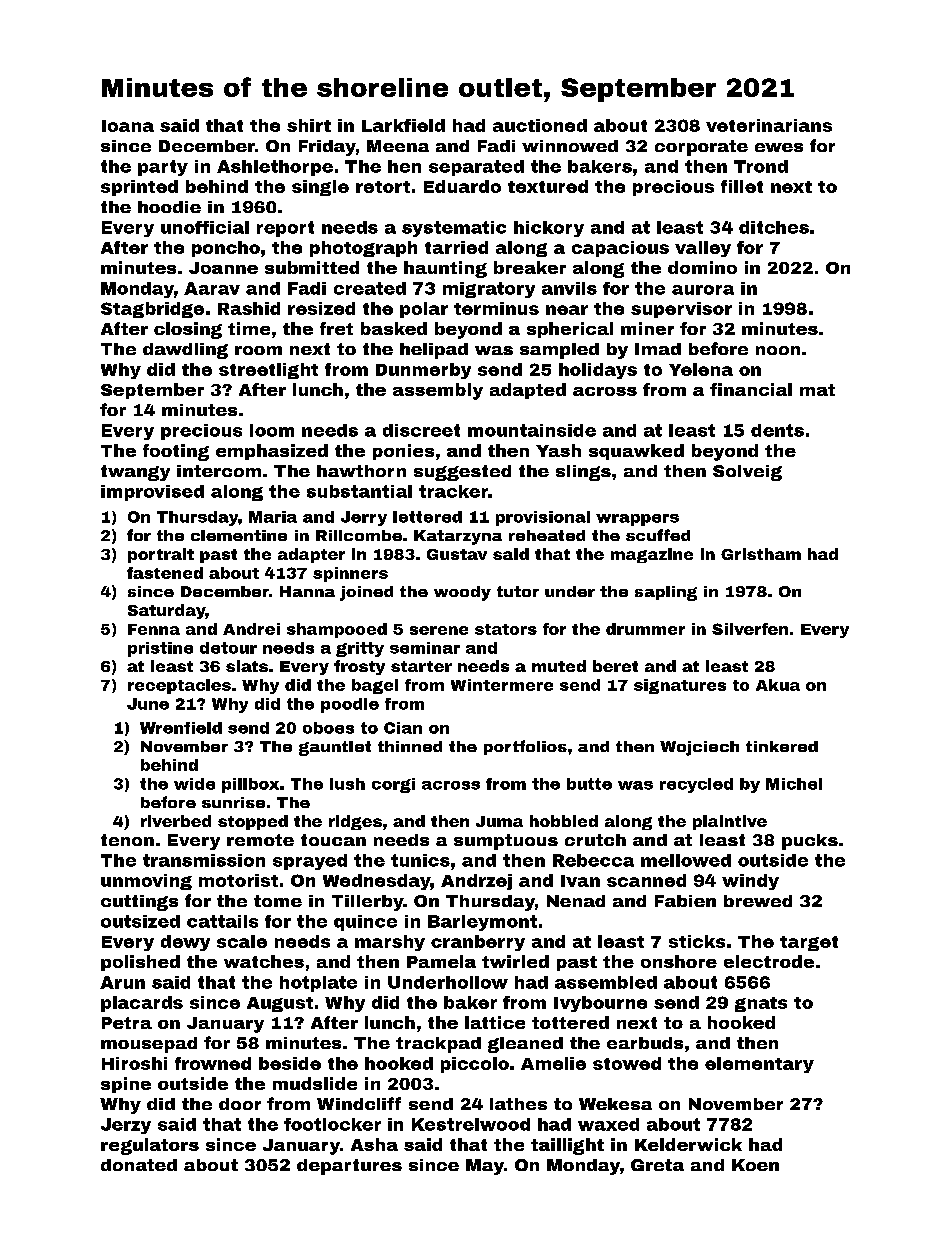 Image resolution: width=952 pixels, height=1233 pixels. What do you see at coordinates (185, 351) in the screenshot?
I see `dawdling` at bounding box center [185, 351].
